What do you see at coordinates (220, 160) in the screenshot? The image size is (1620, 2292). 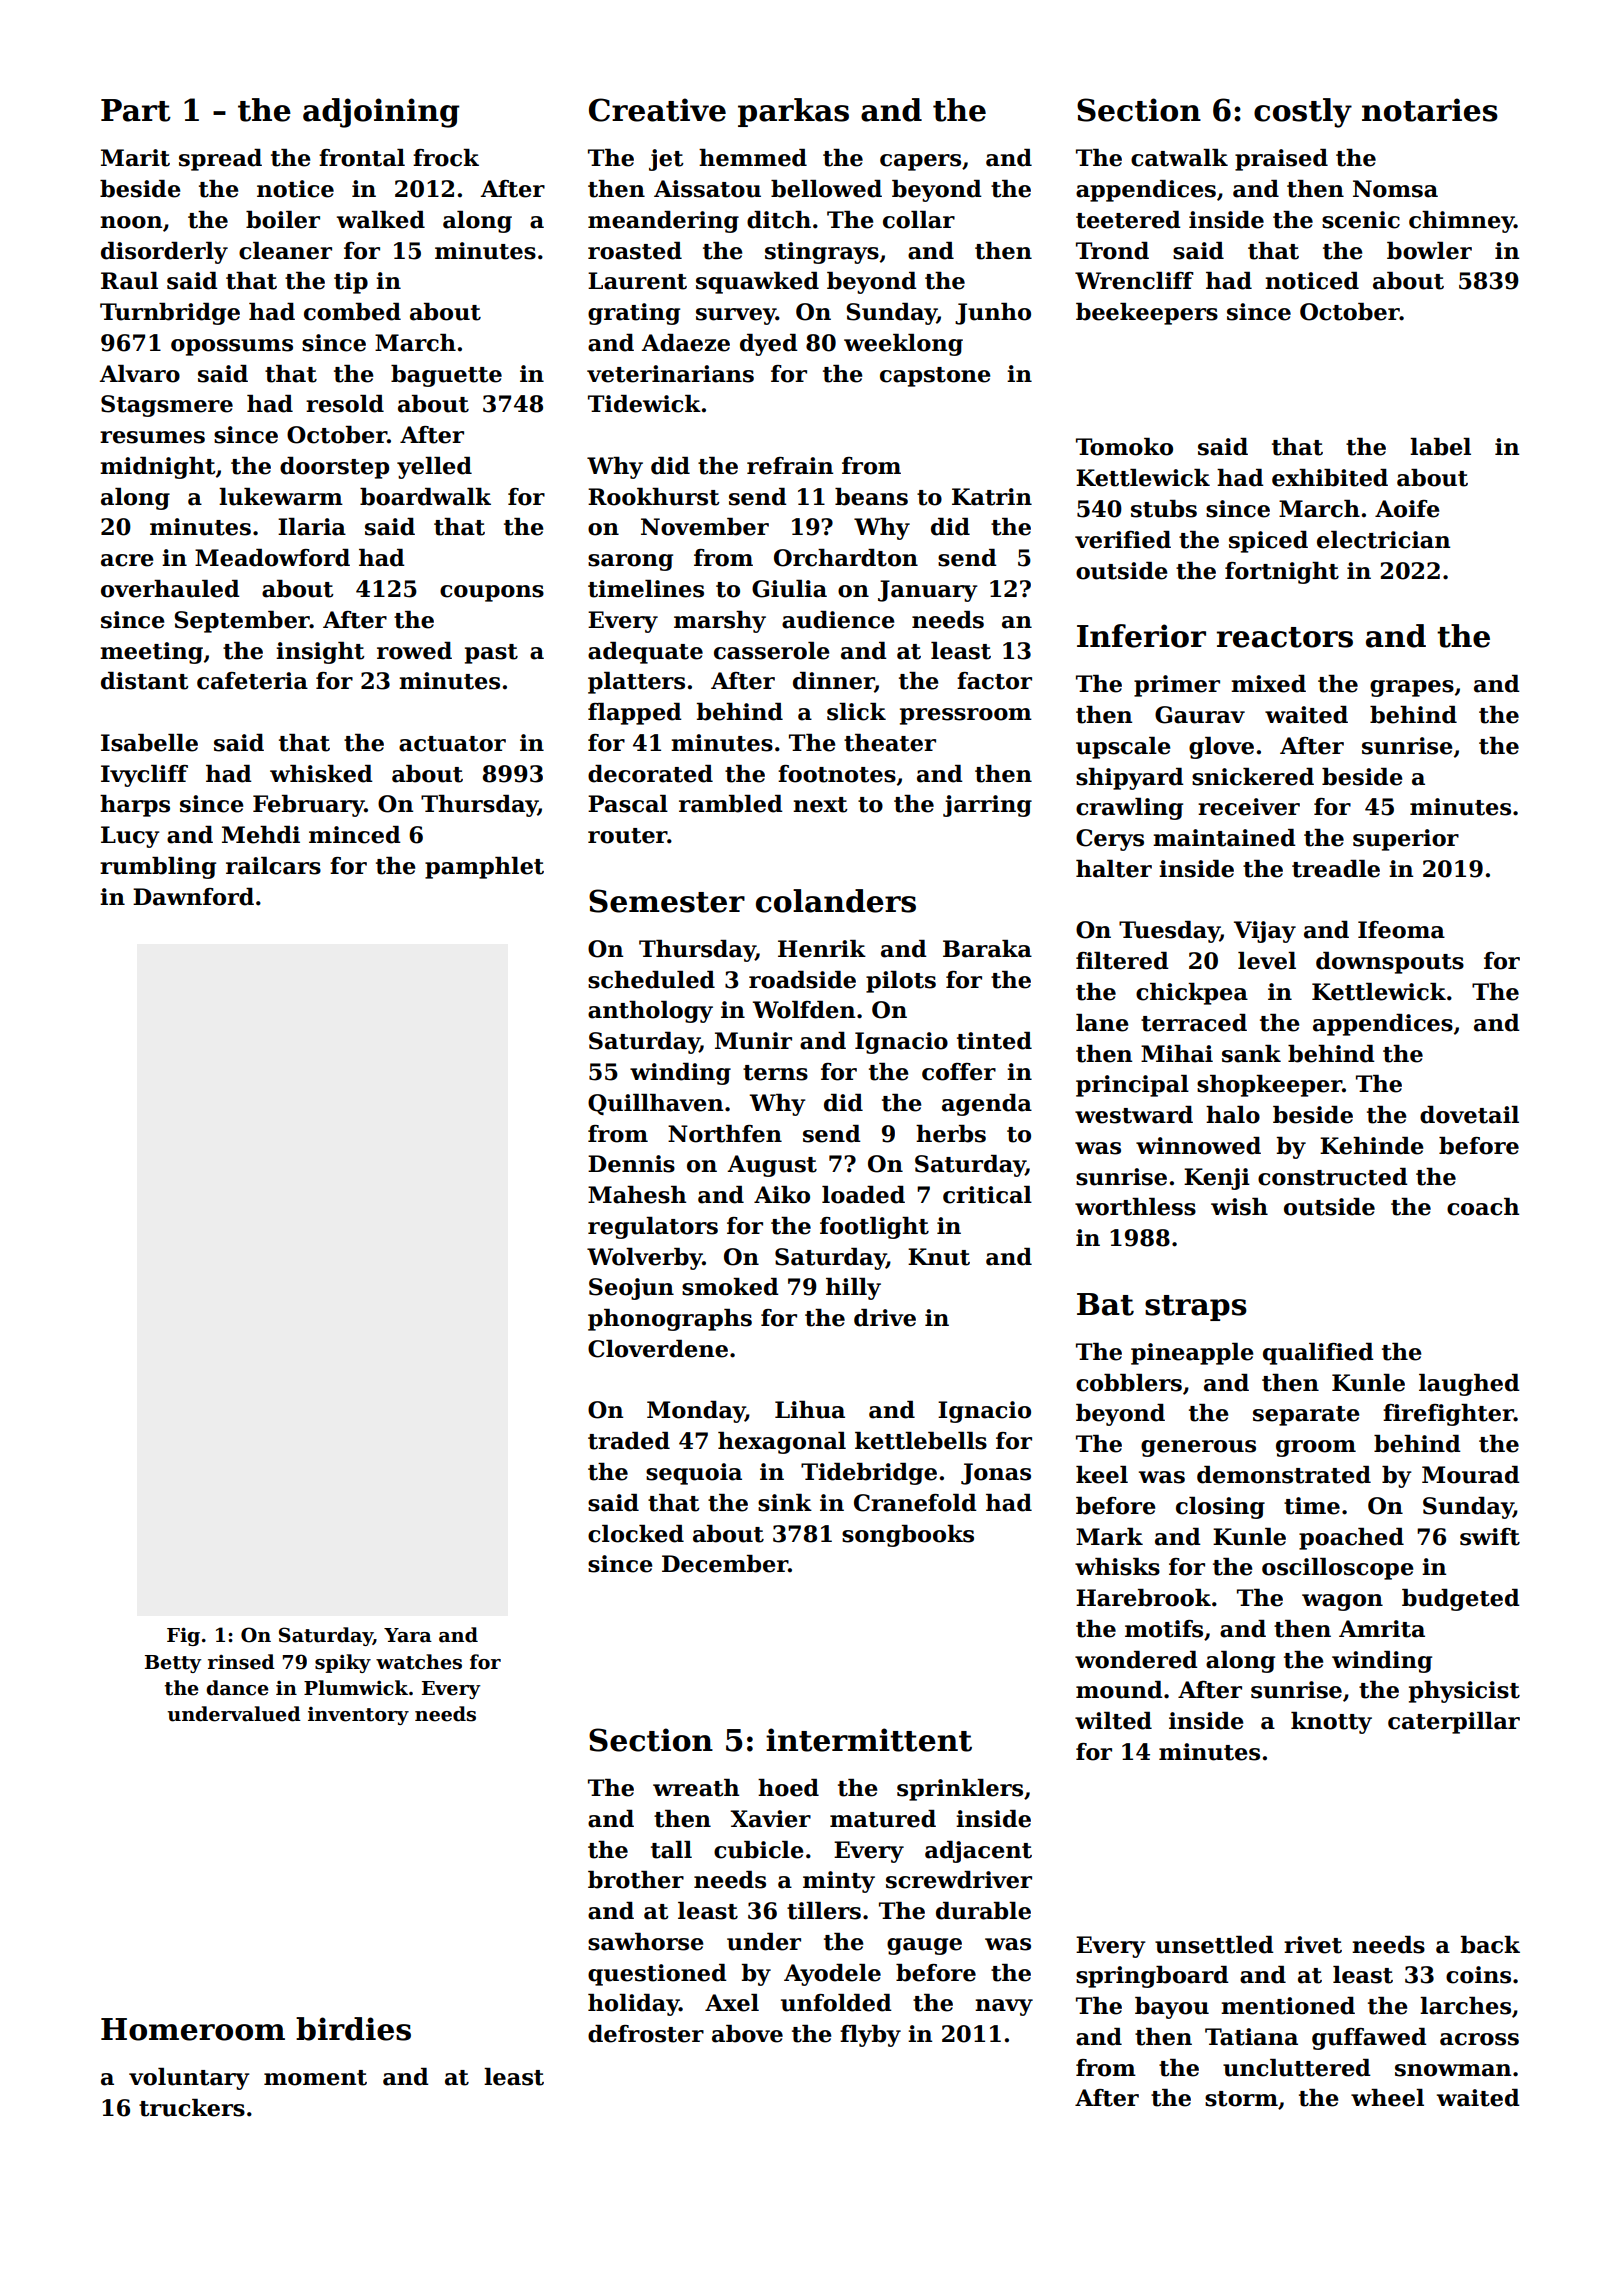 I see `spread` at bounding box center [220, 160].
